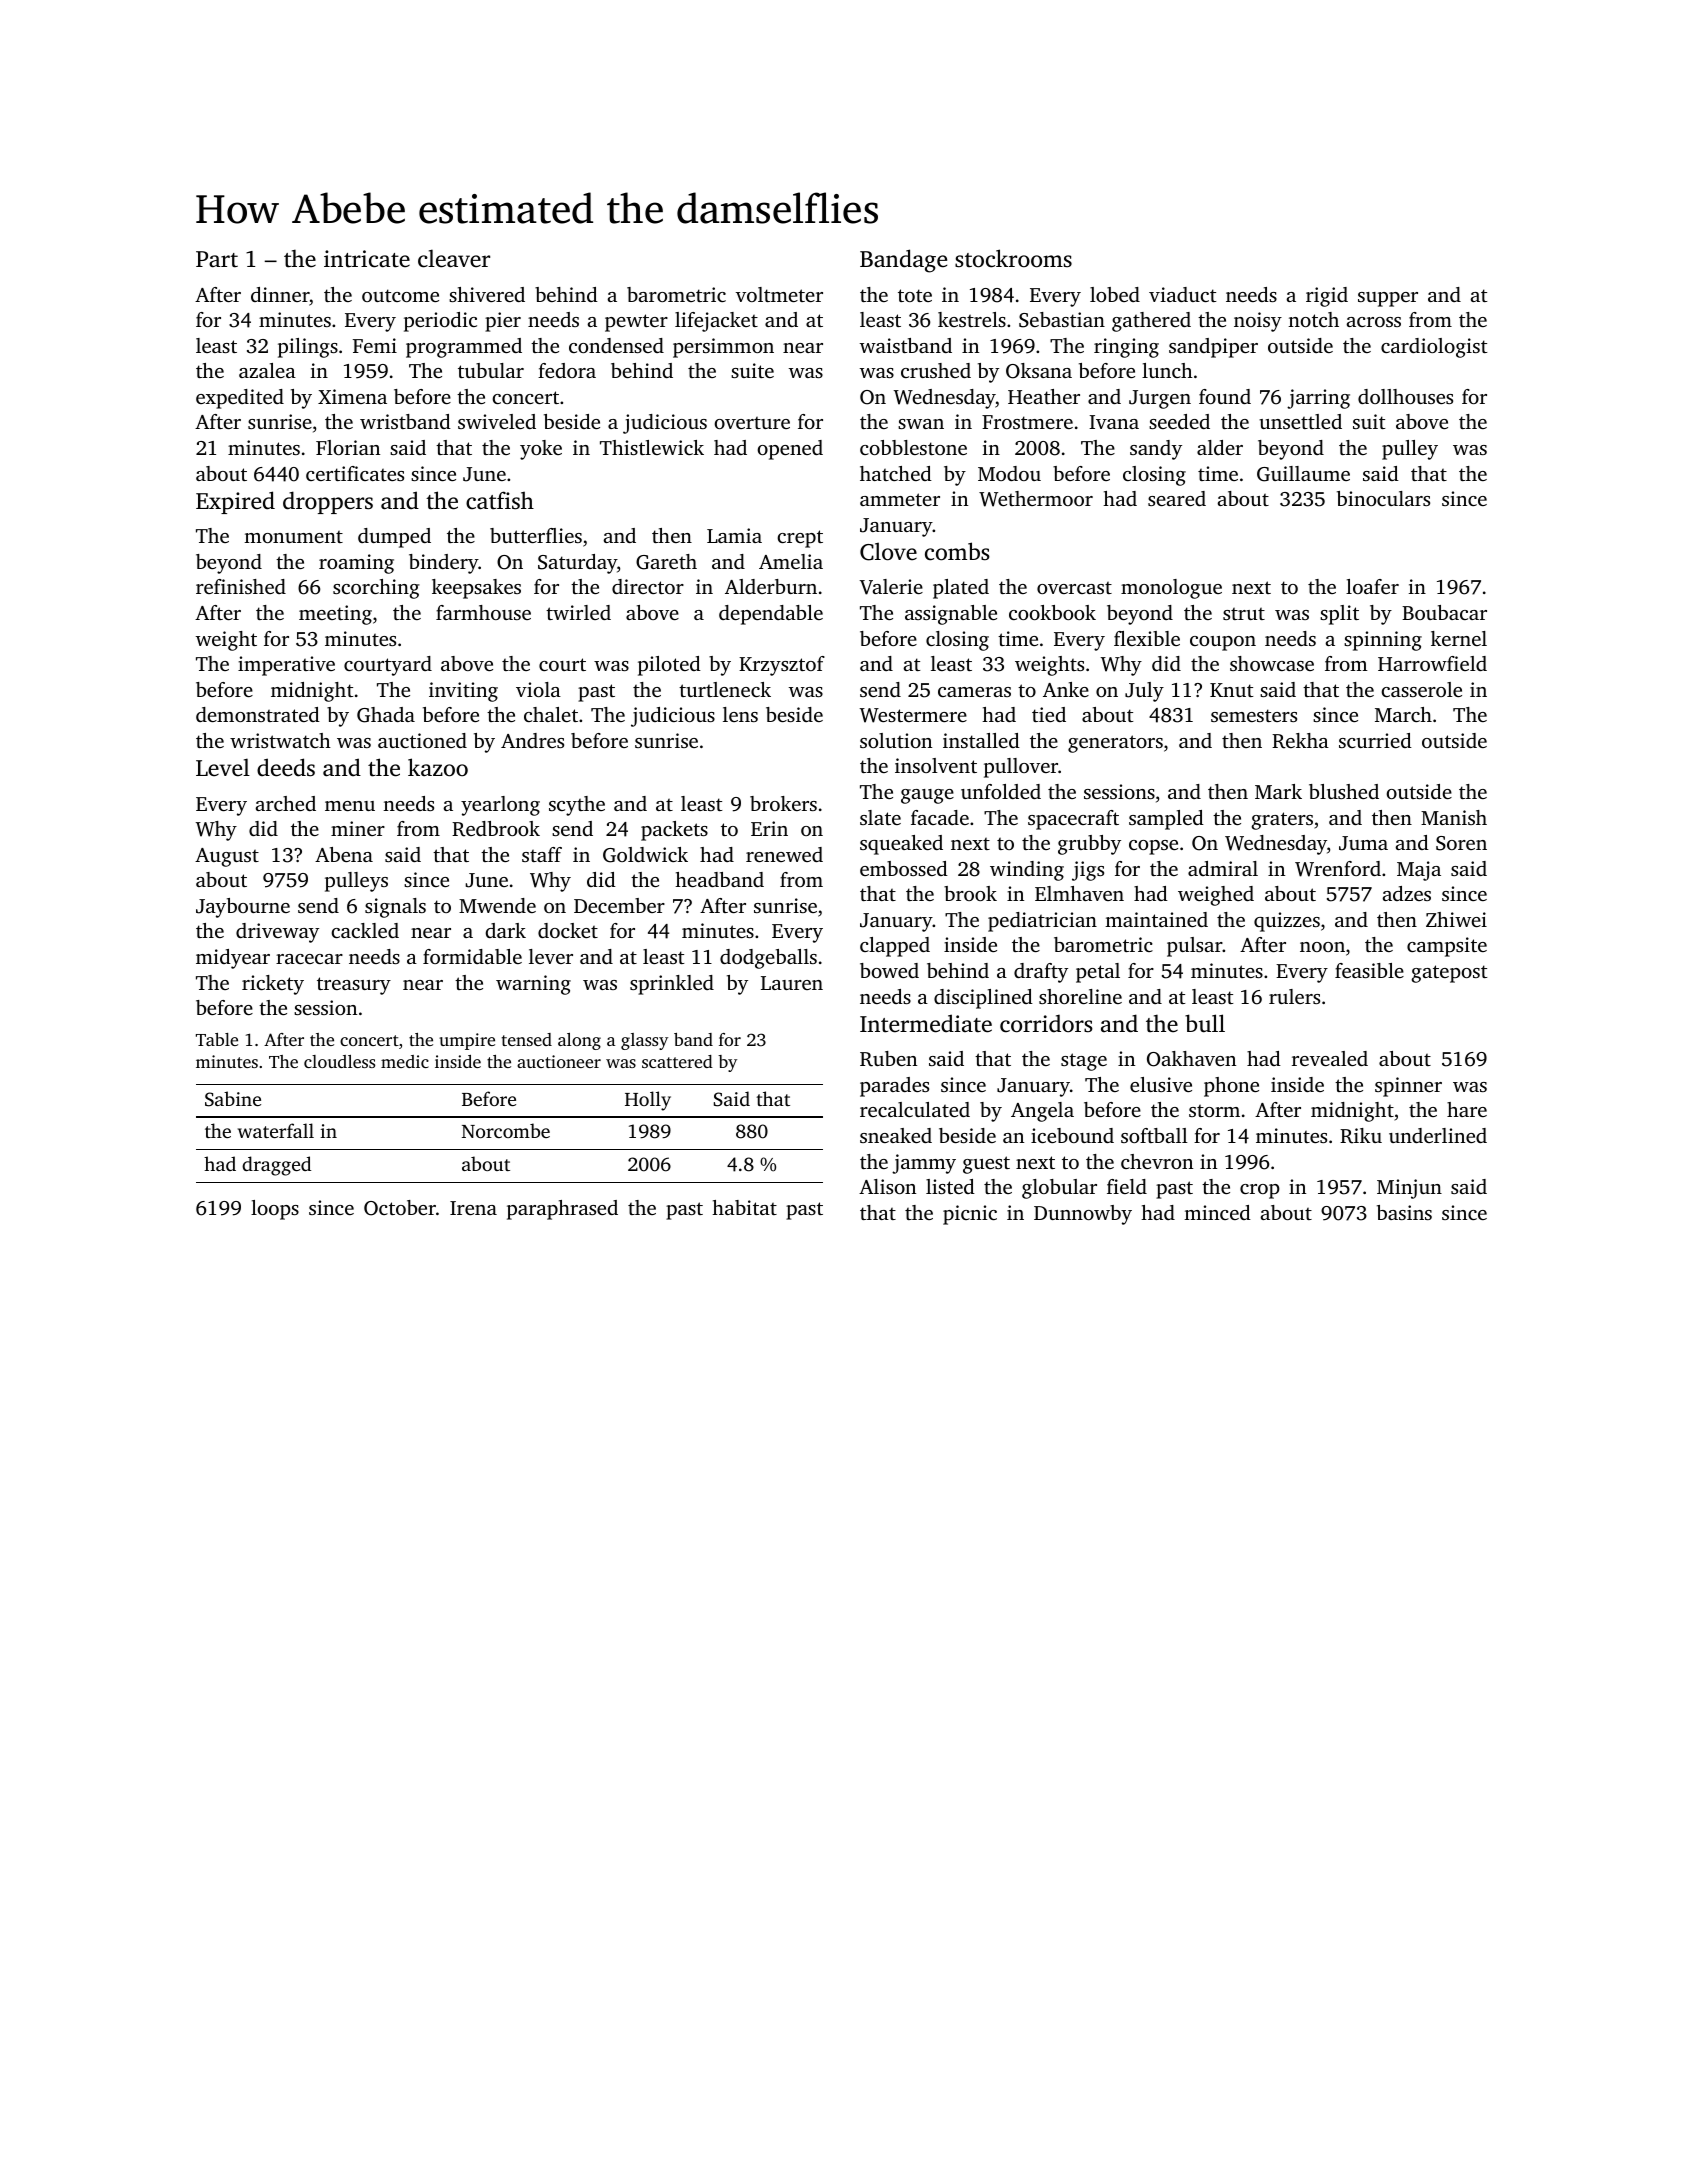 The image size is (1683, 2178). What do you see at coordinates (1459, 638) in the screenshot?
I see `kernel` at bounding box center [1459, 638].
